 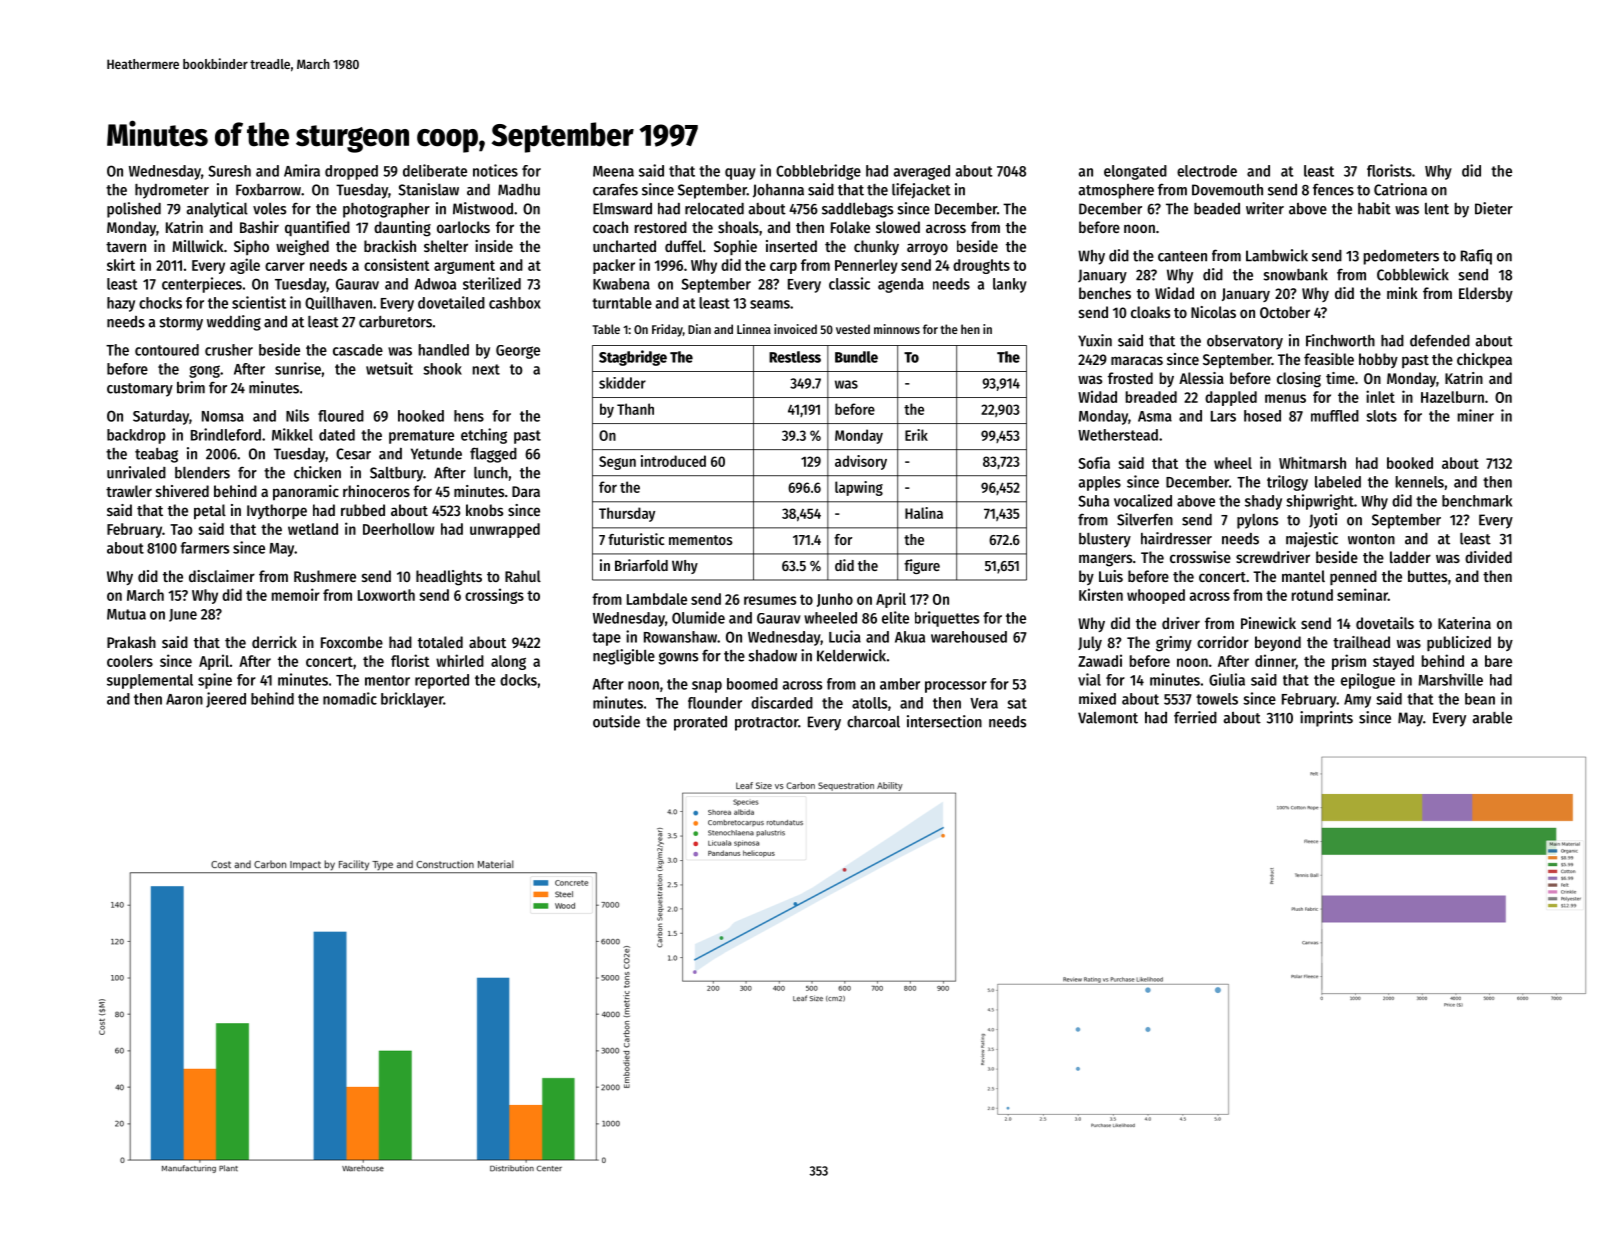 What do you see at coordinates (1245, 342) in the image?
I see `observatory` at bounding box center [1245, 342].
